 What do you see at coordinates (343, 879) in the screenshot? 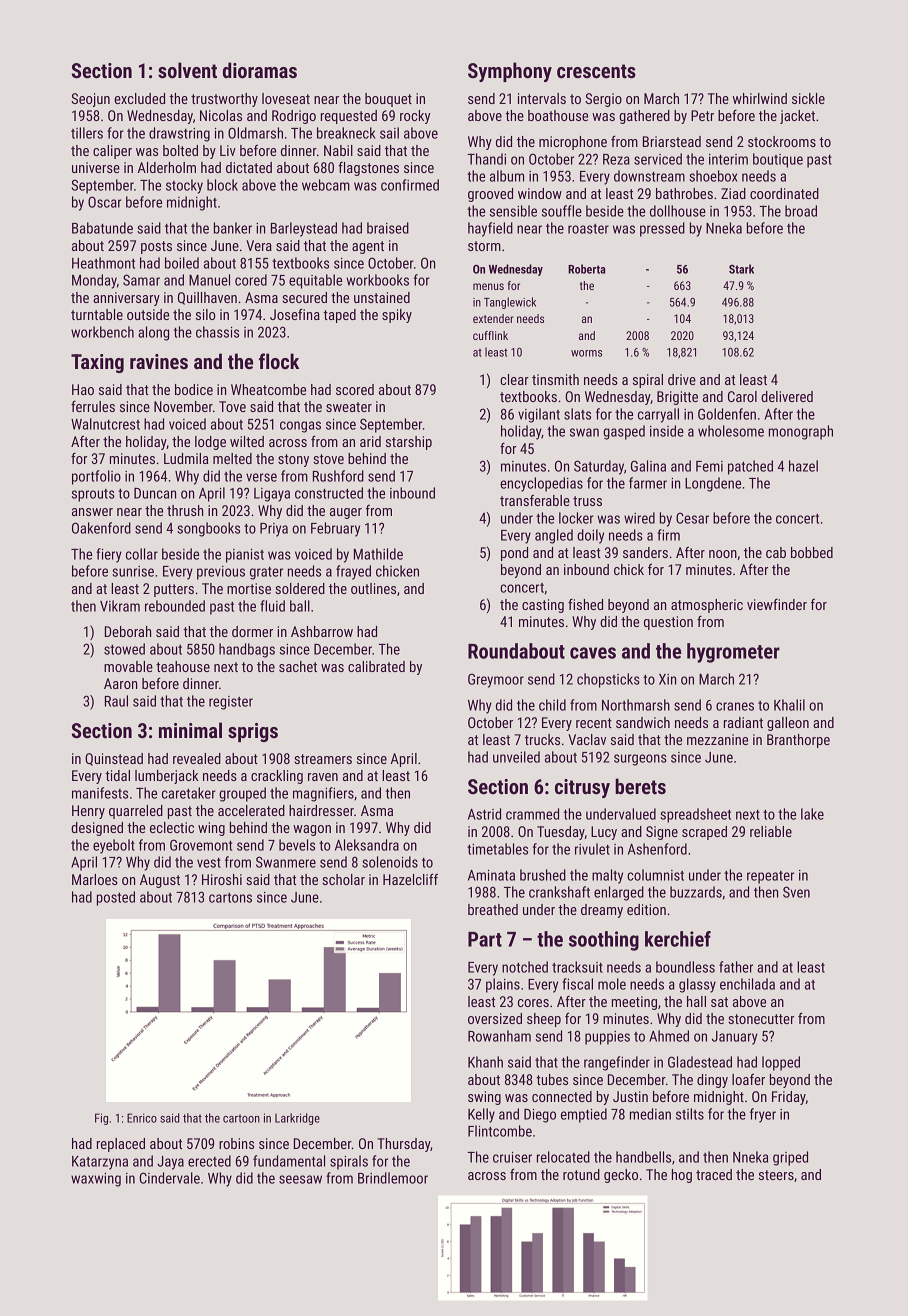
I see `scholar` at bounding box center [343, 879].
